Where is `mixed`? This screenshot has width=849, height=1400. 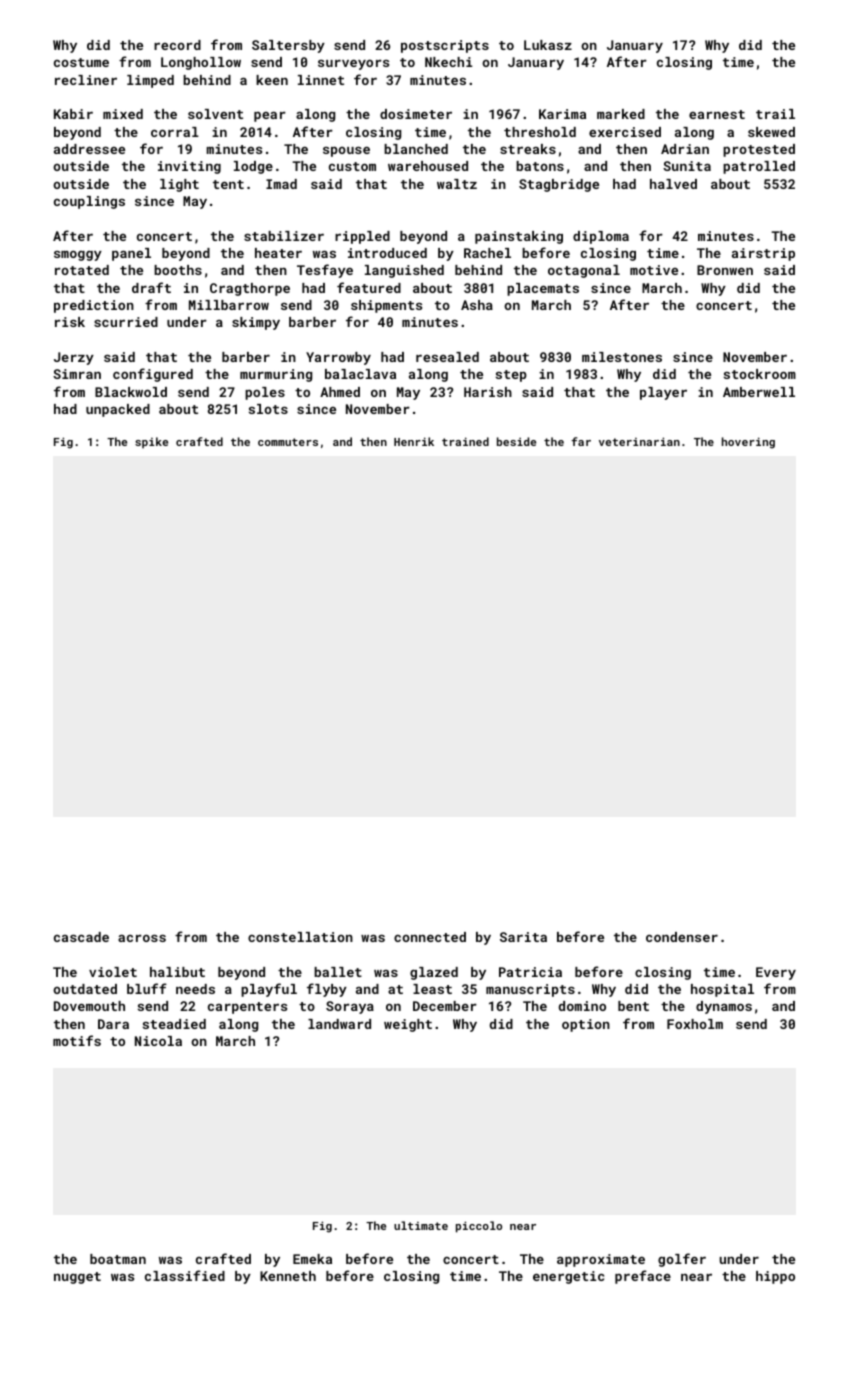 mixed is located at coordinates (123, 114).
